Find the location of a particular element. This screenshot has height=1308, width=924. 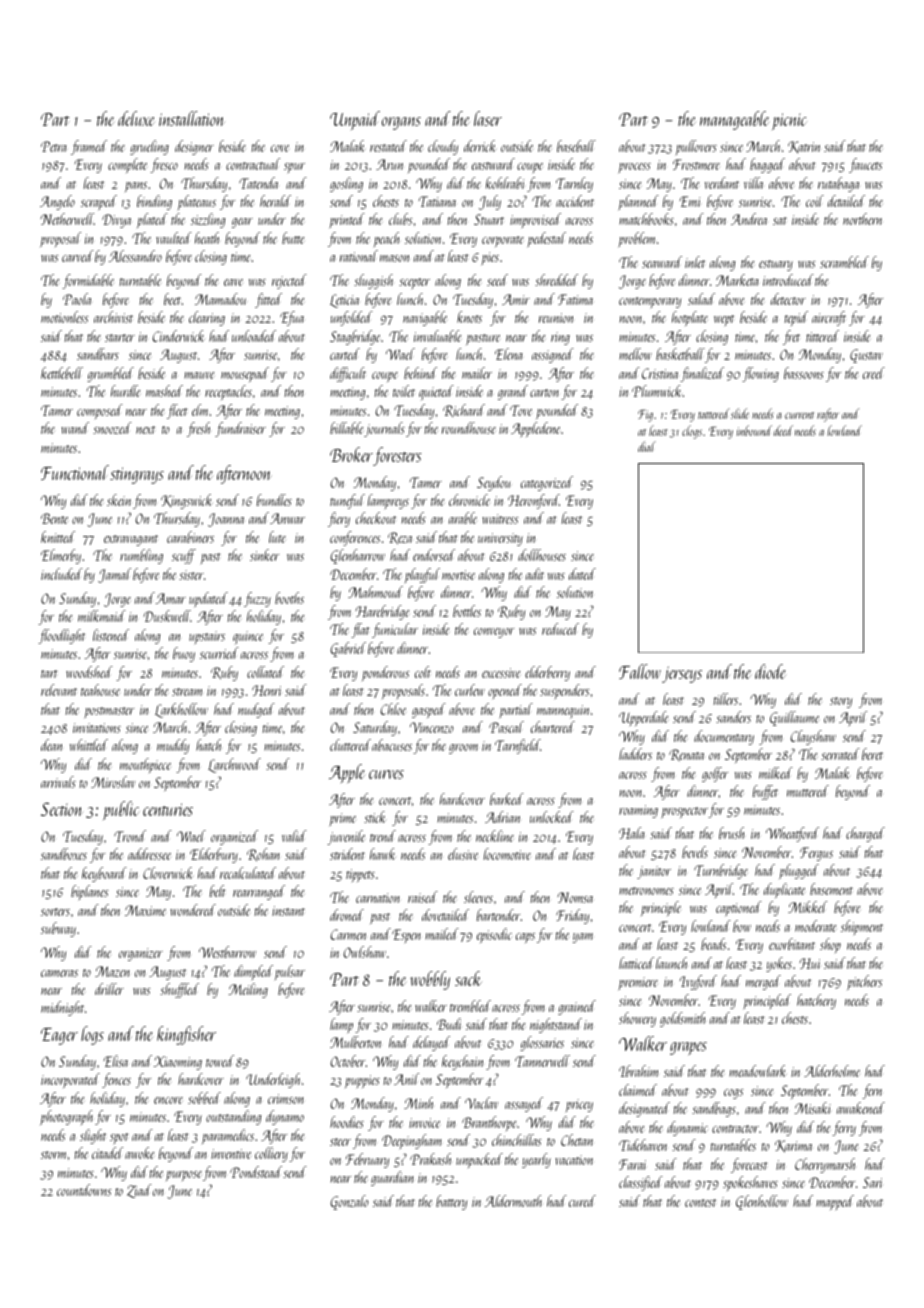

Guillaume is located at coordinates (794, 718).
